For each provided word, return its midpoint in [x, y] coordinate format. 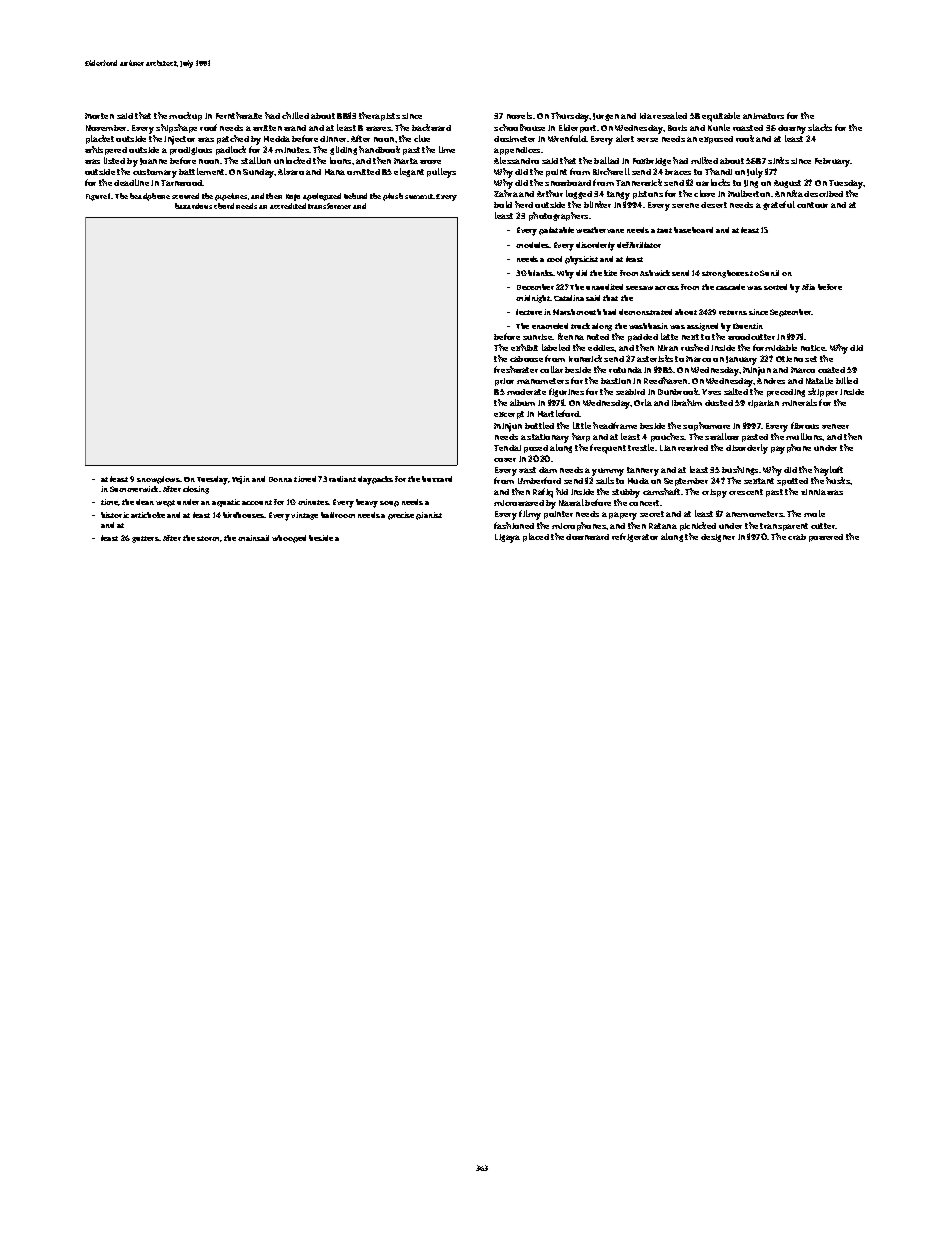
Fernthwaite [239, 115]
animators [763, 116]
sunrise [538, 337]
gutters [145, 539]
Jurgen [606, 117]
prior [504, 382]
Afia [808, 287]
